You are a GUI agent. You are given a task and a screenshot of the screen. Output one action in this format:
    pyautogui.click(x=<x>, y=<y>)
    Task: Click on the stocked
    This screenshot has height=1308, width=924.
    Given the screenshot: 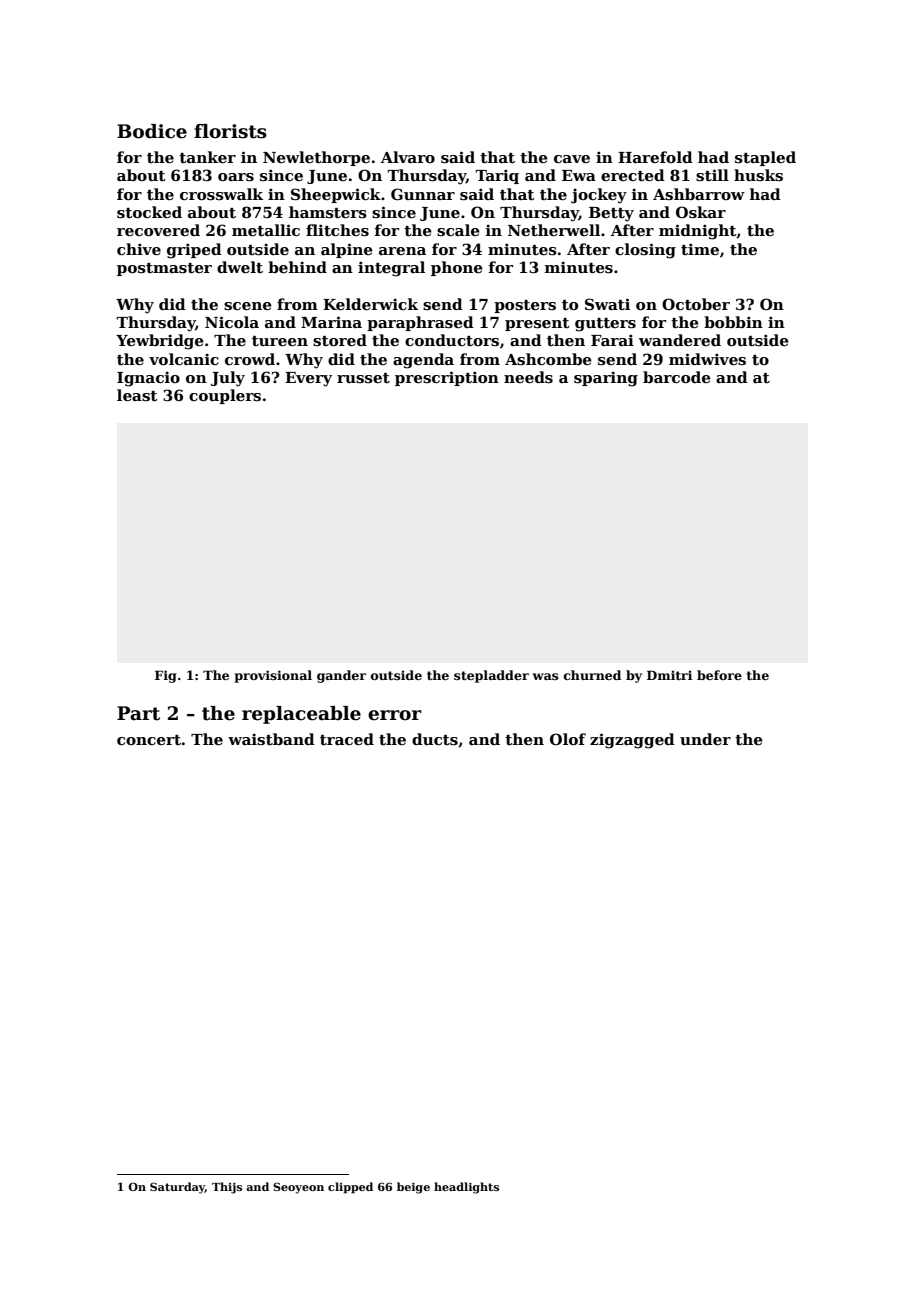 What is the action you would take?
    pyautogui.click(x=149, y=212)
